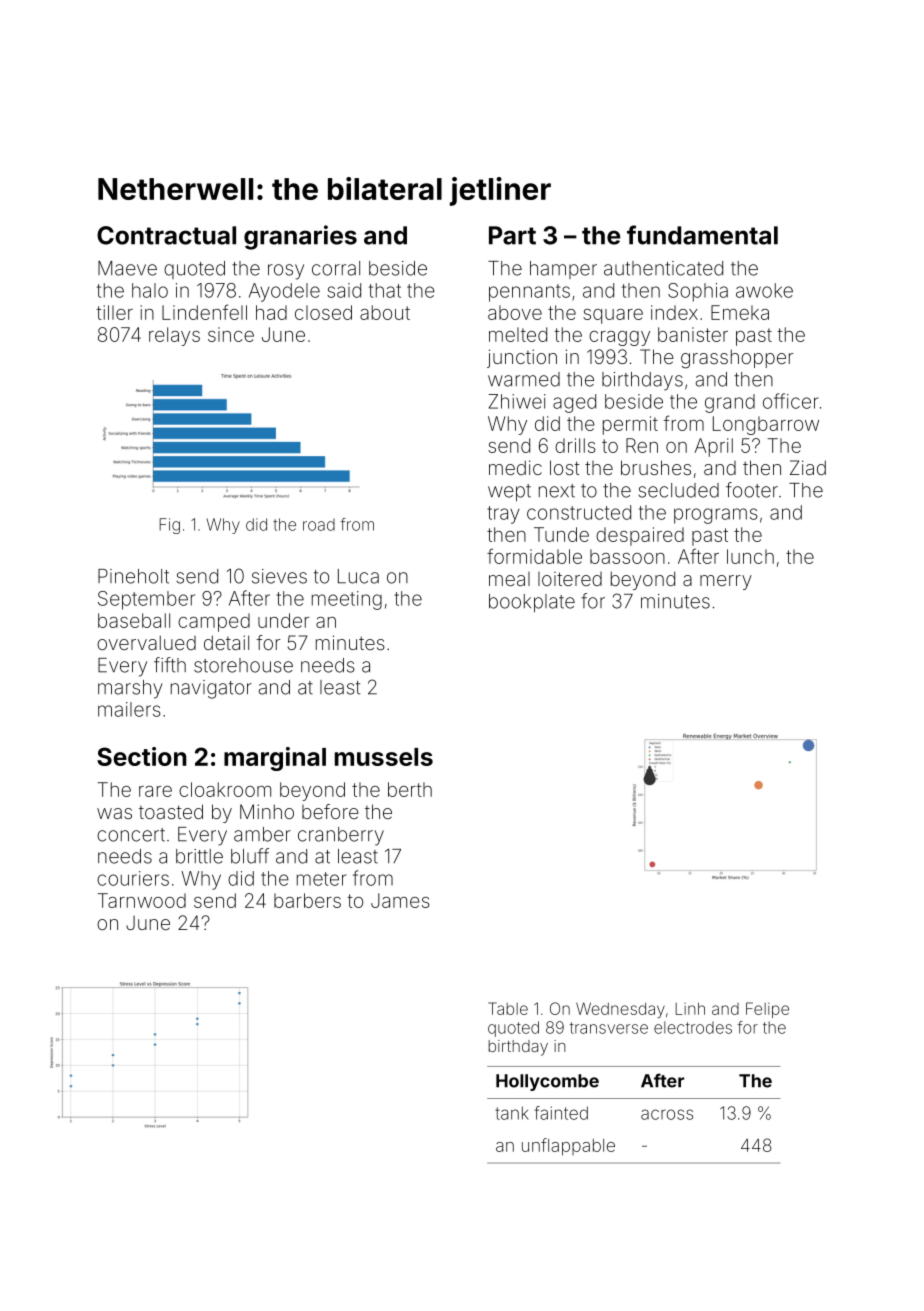 The image size is (924, 1311). Describe the element at coordinates (630, 425) in the screenshot. I see `permit` at that location.
